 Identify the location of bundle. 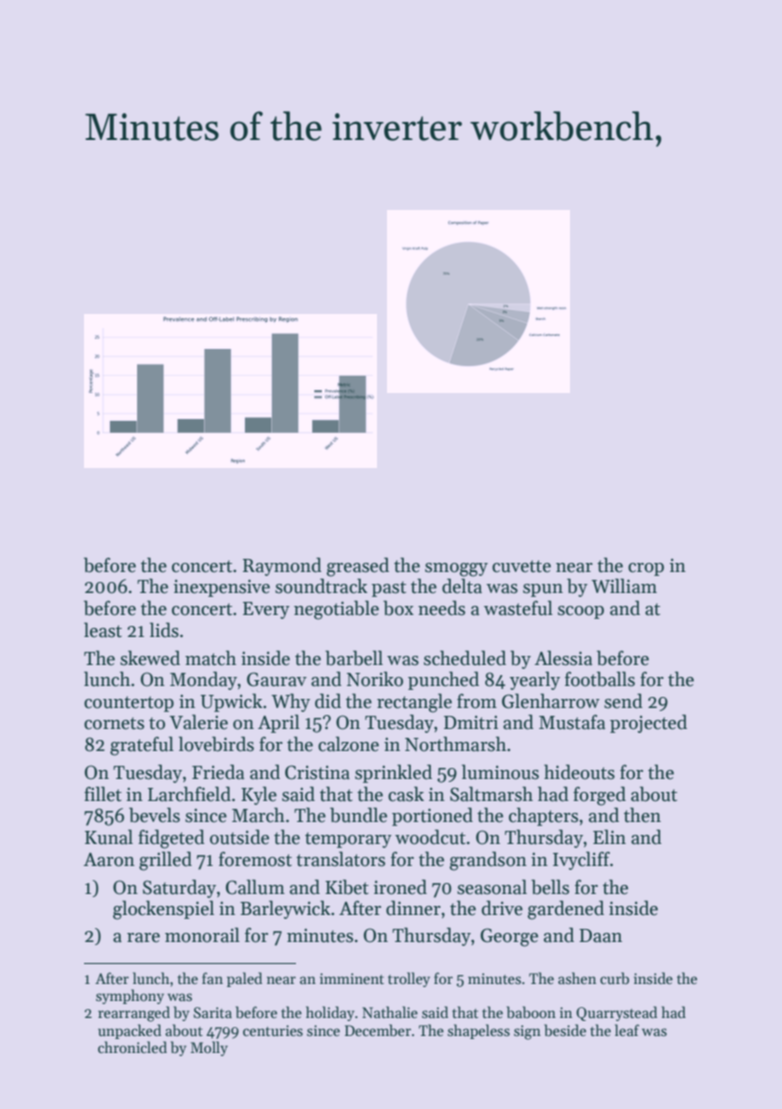
(358, 815).
